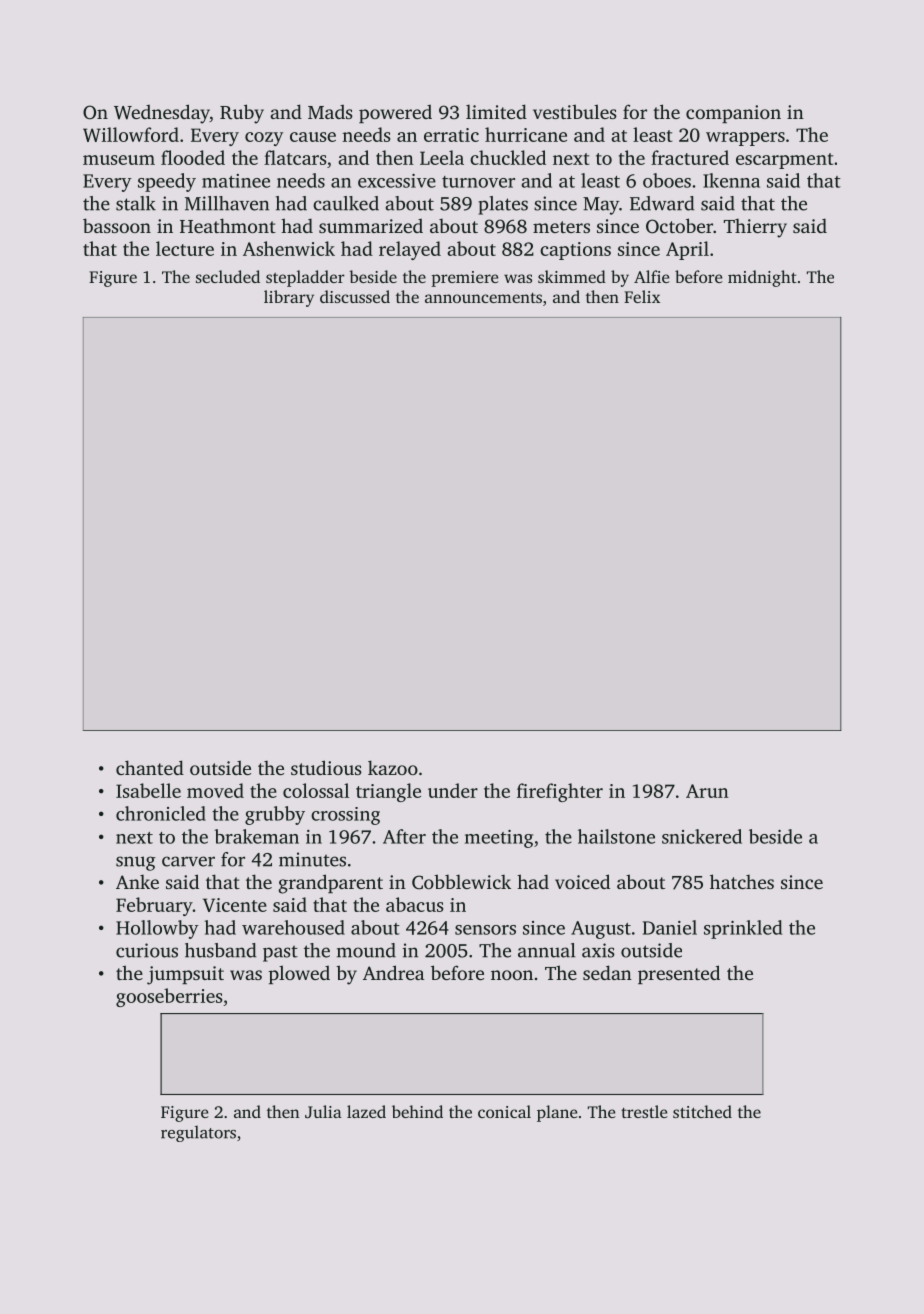 Image resolution: width=924 pixels, height=1314 pixels. Describe the element at coordinates (575, 111) in the page. I see `vestibules` at that location.
